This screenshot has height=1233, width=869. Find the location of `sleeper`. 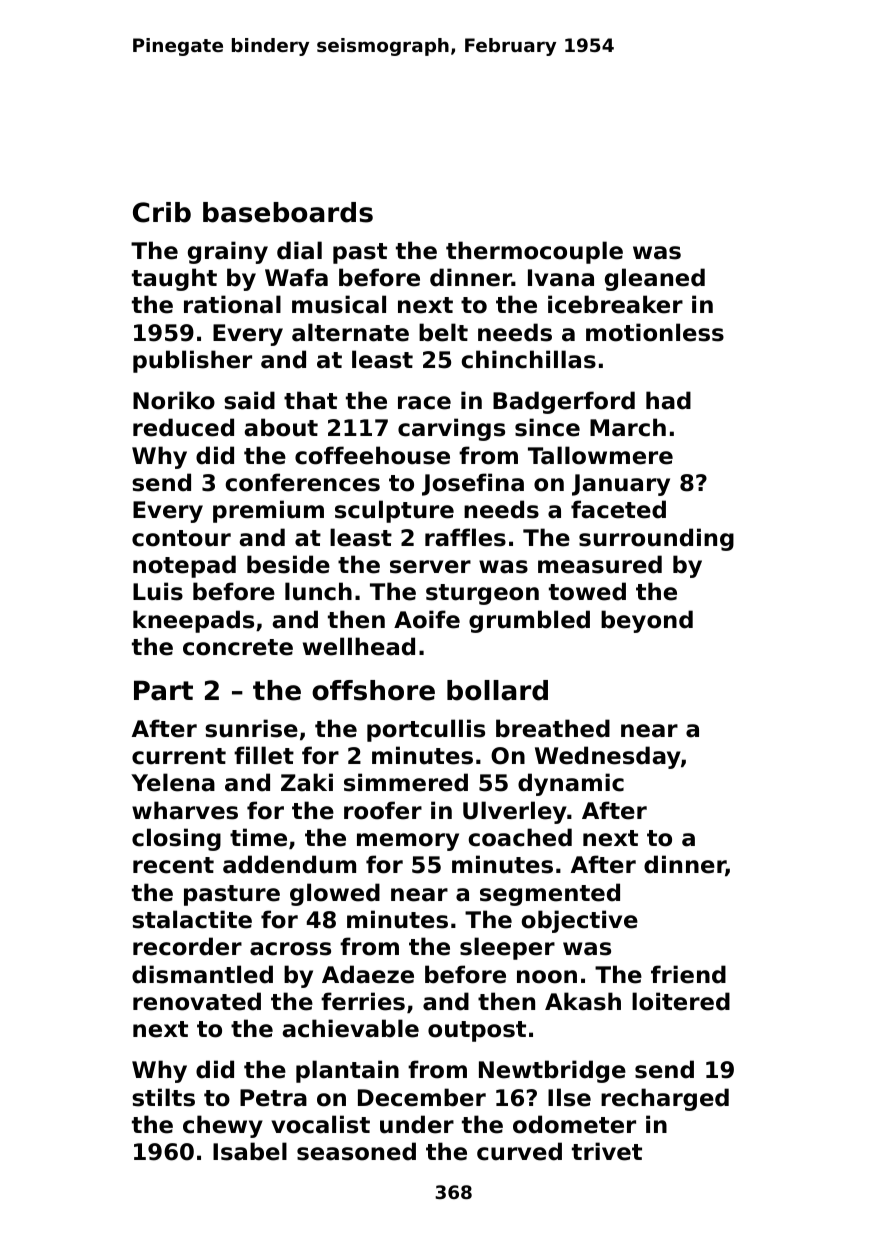

sleeper is located at coordinates (507, 948).
